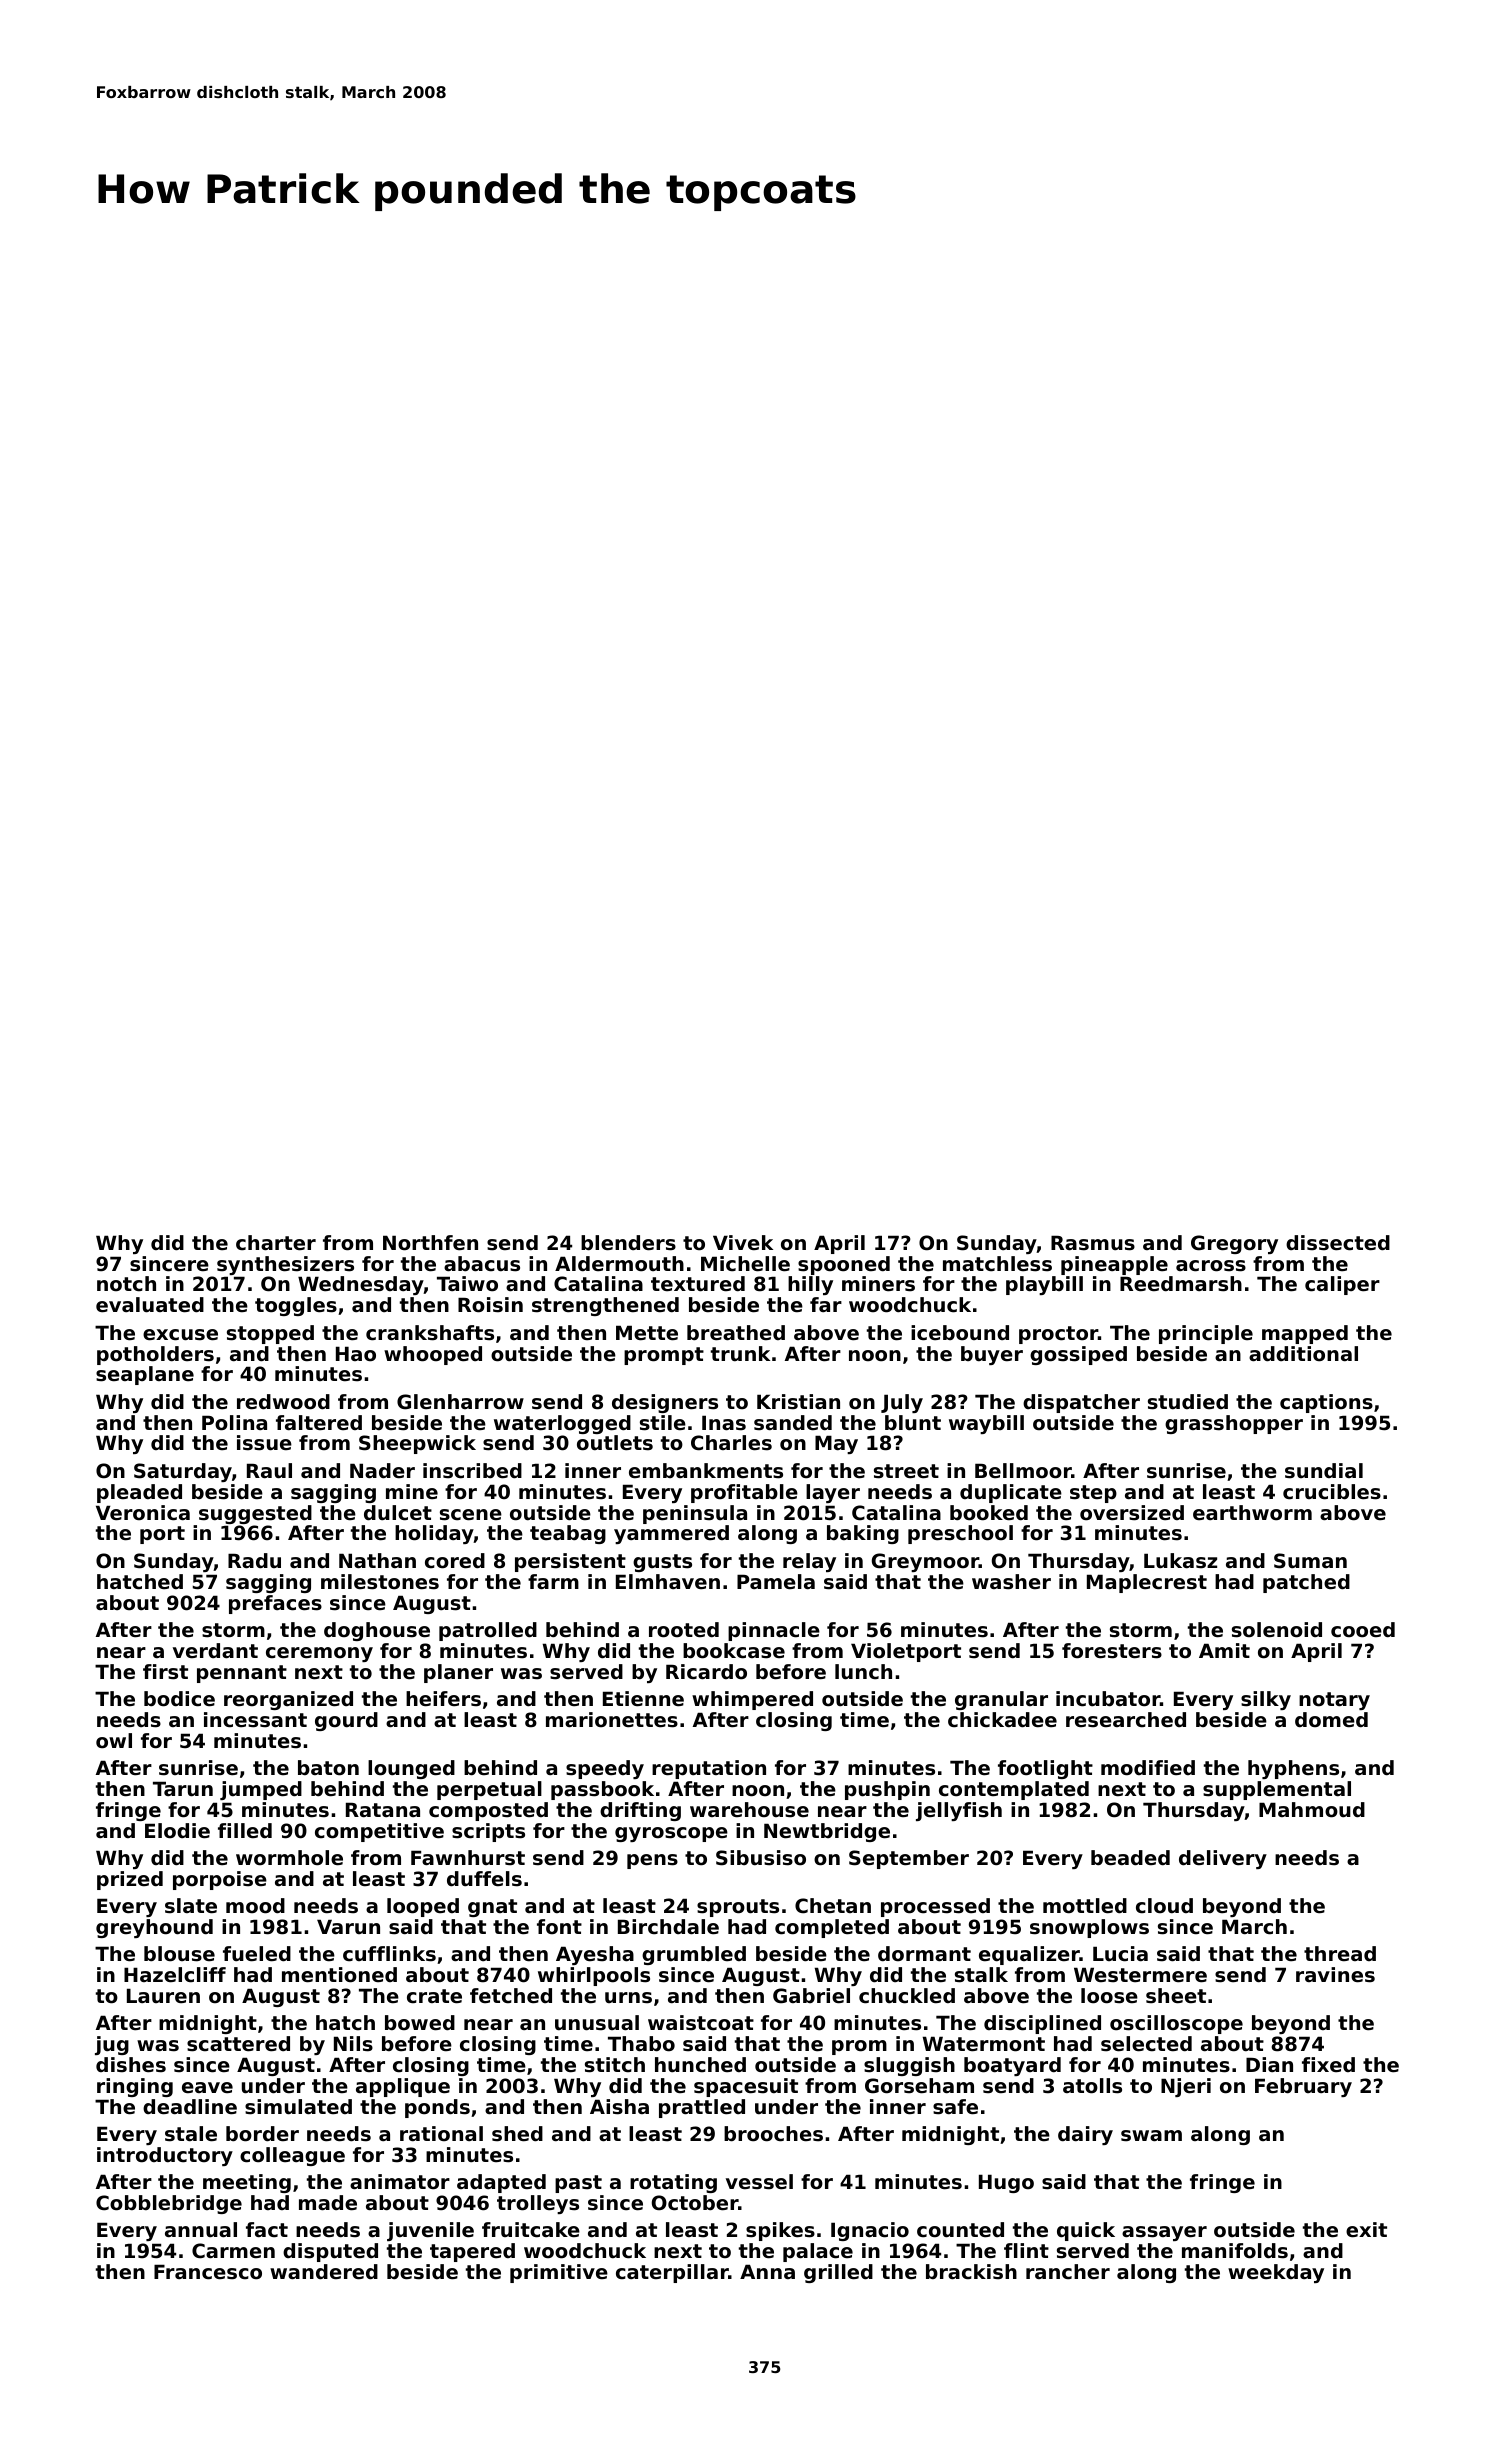 The height and width of the screenshot is (2464, 1496). I want to click on doghouse, so click(377, 1631).
